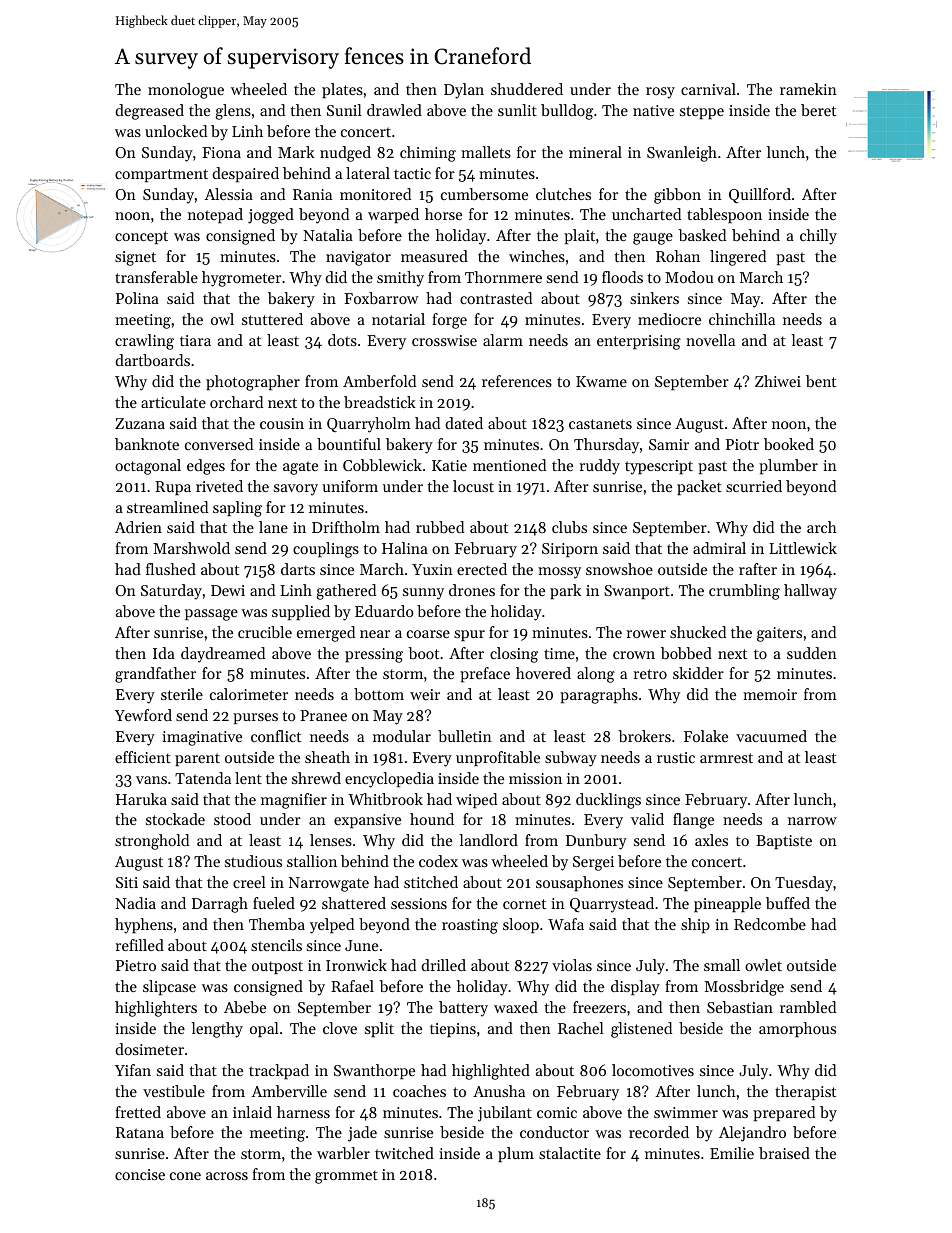  What do you see at coordinates (622, 277) in the screenshot?
I see `floods` at bounding box center [622, 277].
